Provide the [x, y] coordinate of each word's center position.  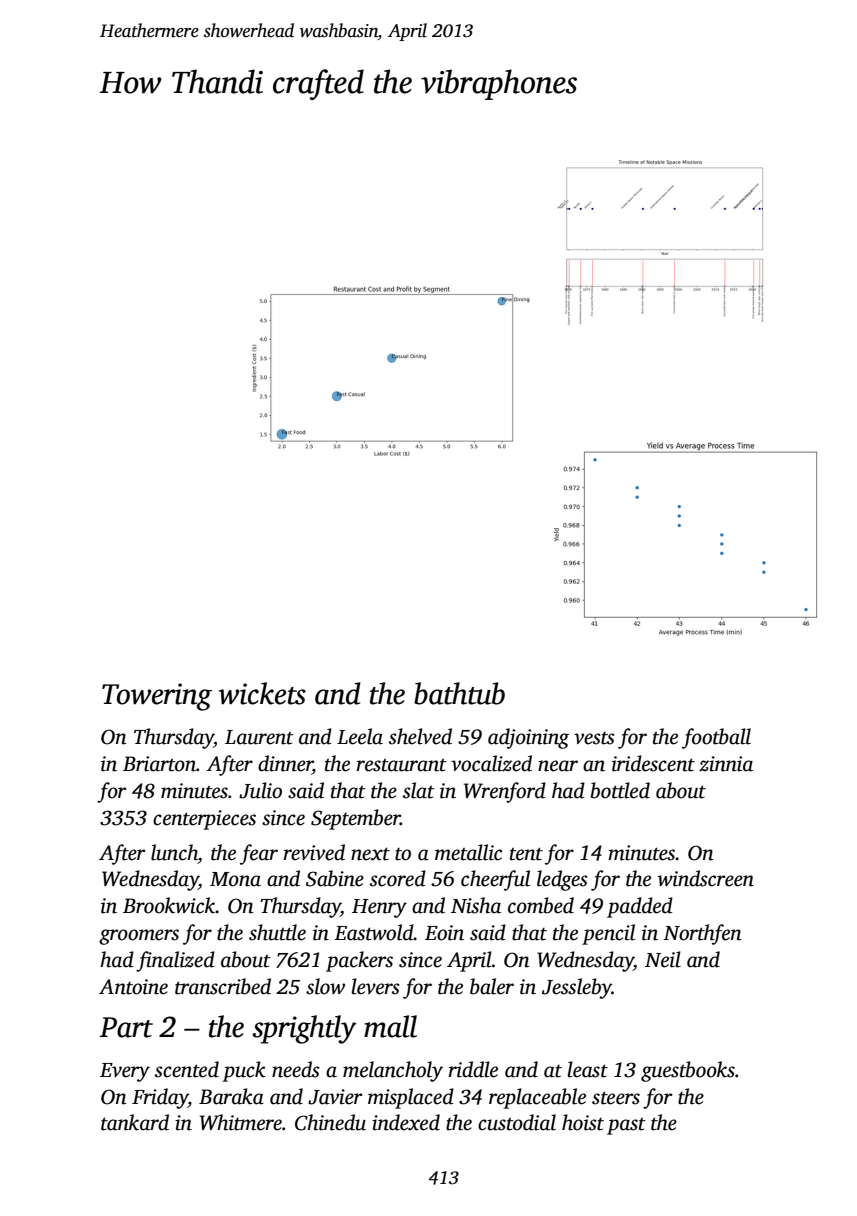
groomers [139, 937]
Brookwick [169, 905]
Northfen [702, 934]
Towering [157, 697]
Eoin [444, 933]
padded [640, 907]
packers [359, 961]
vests [594, 738]
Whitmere [241, 1122]
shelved [420, 736]
